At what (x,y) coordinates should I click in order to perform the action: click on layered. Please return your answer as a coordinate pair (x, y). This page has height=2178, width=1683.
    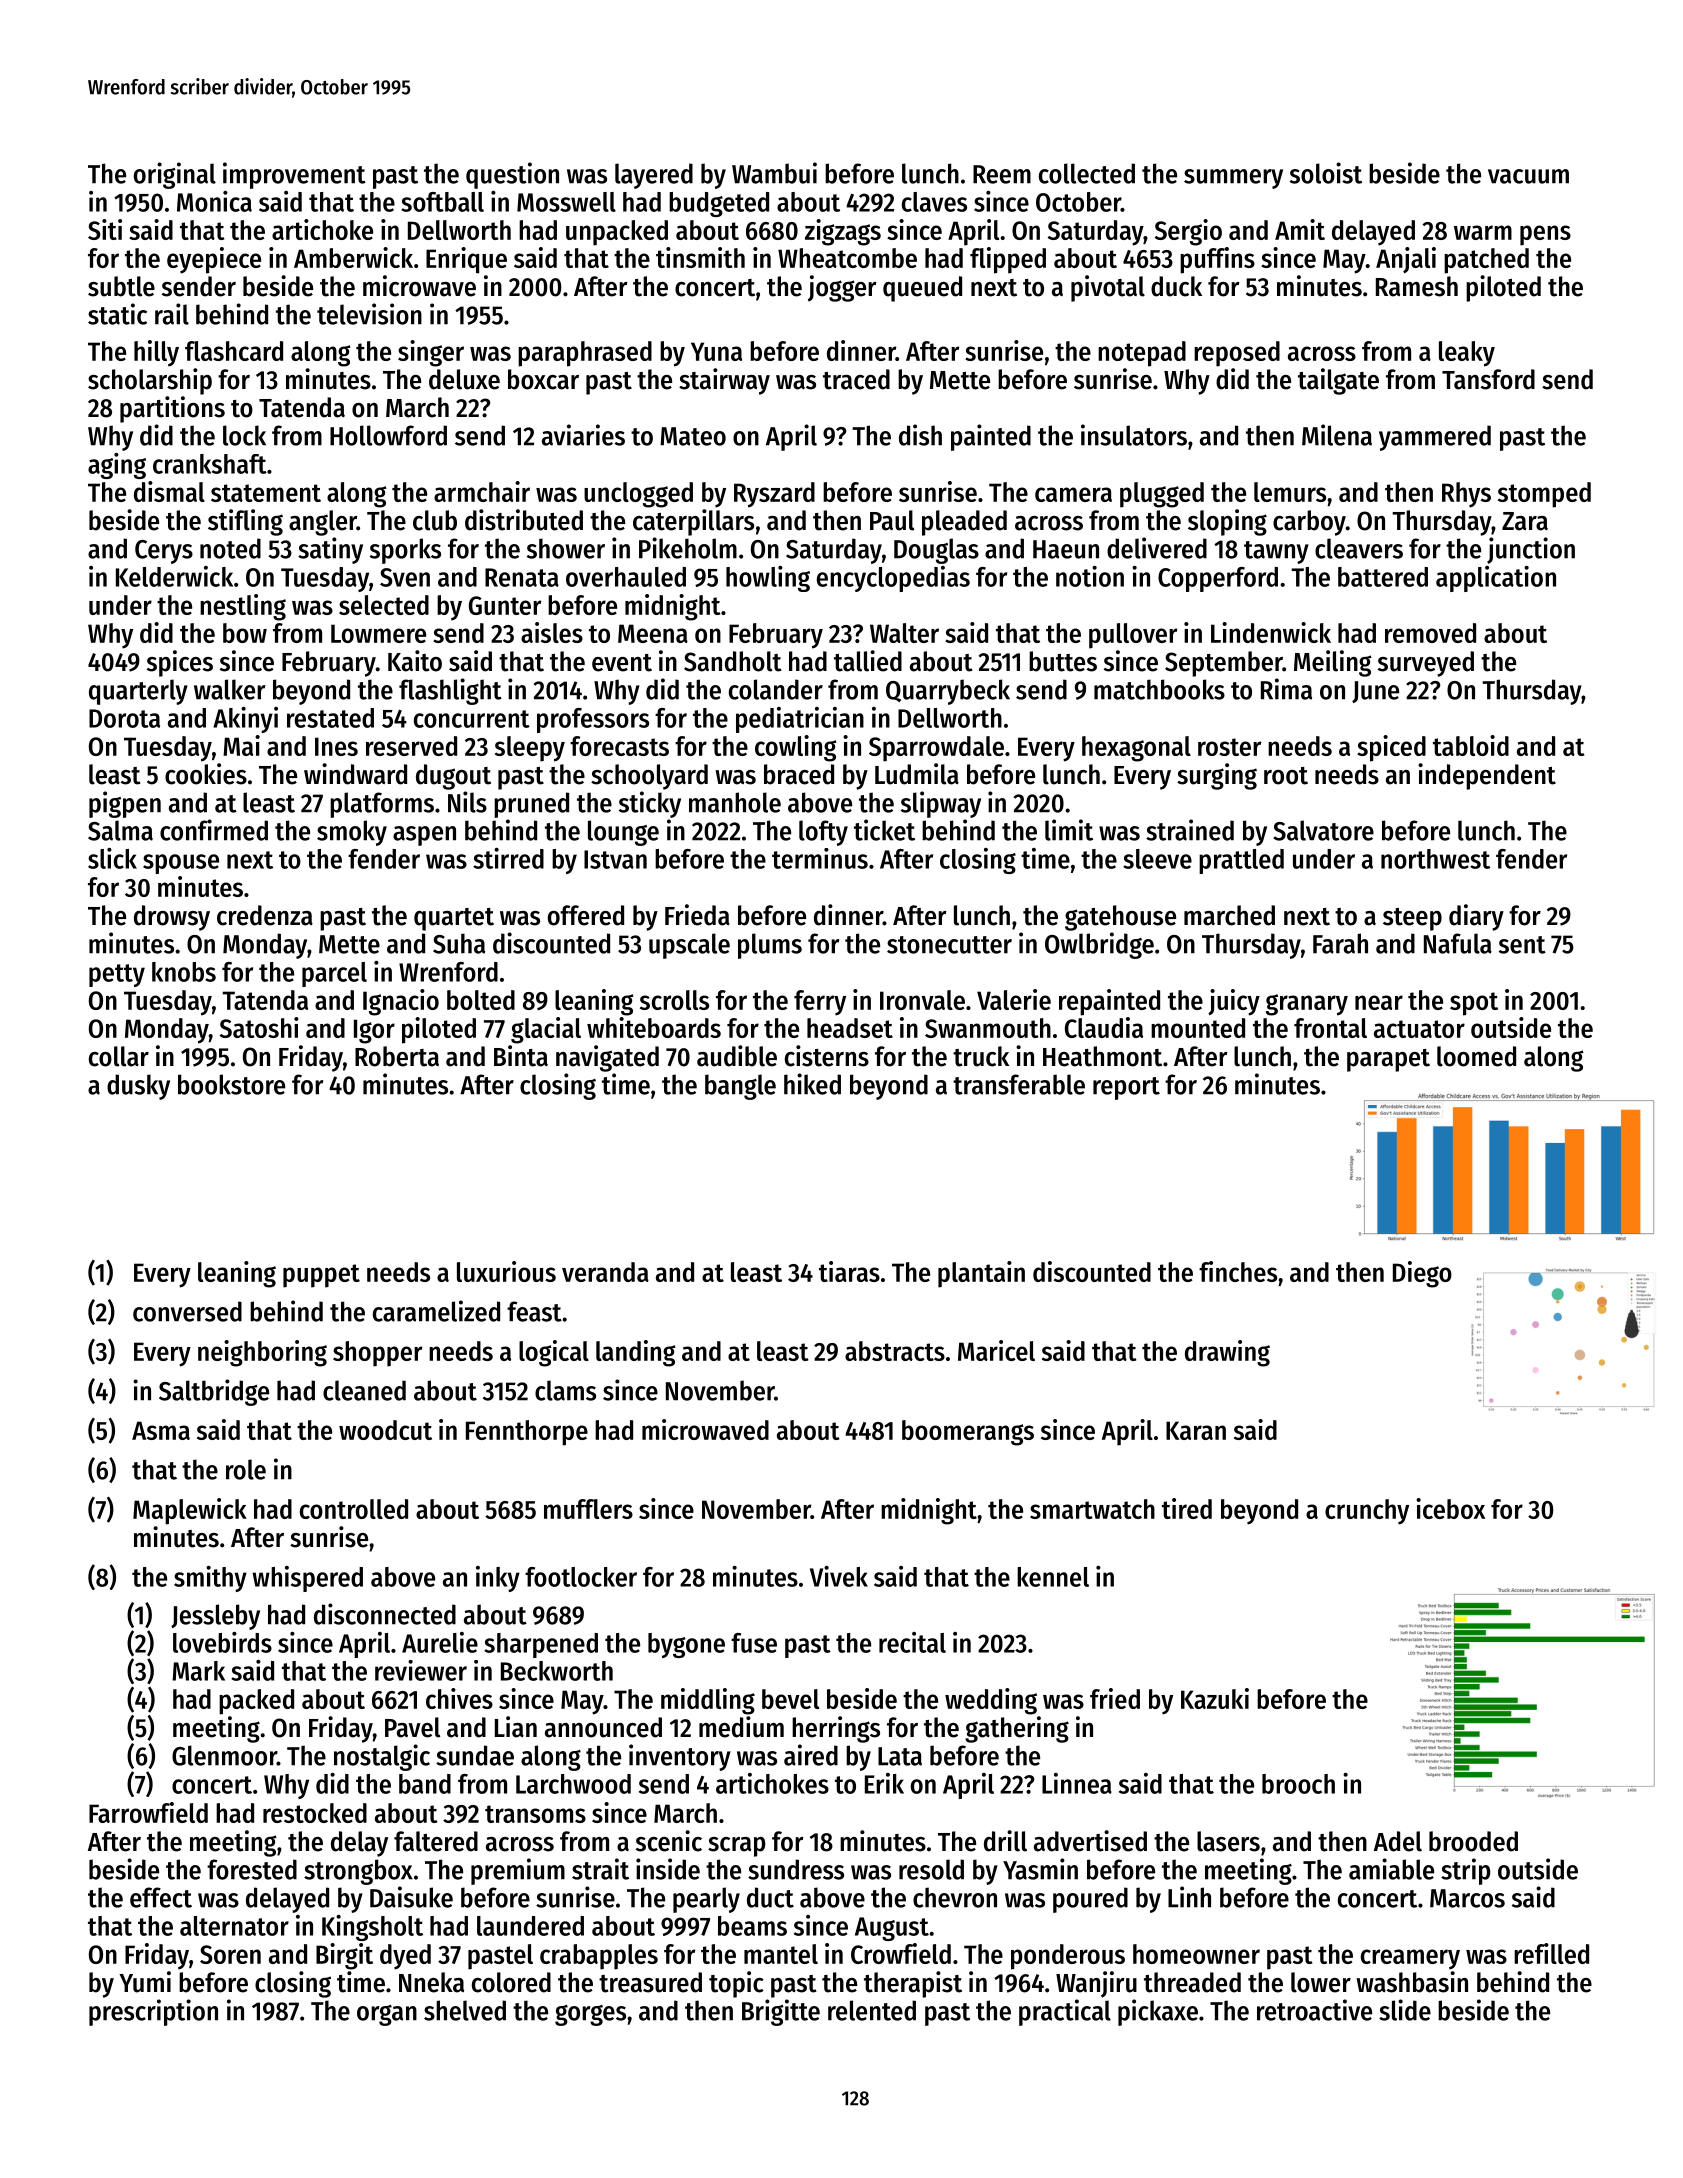
    Looking at the image, I should click on (654, 176).
